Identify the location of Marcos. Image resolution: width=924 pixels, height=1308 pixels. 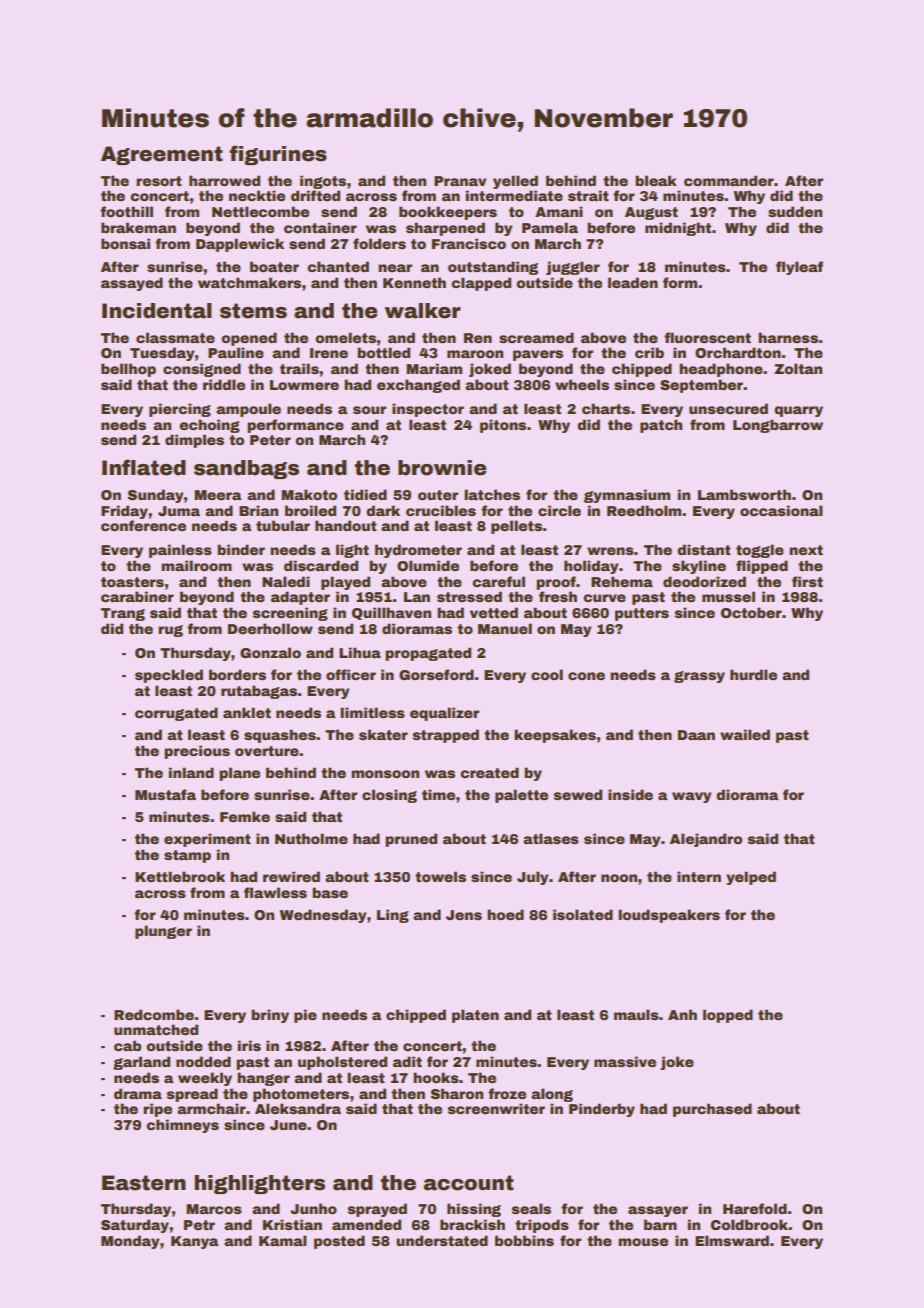
(214, 1209).
